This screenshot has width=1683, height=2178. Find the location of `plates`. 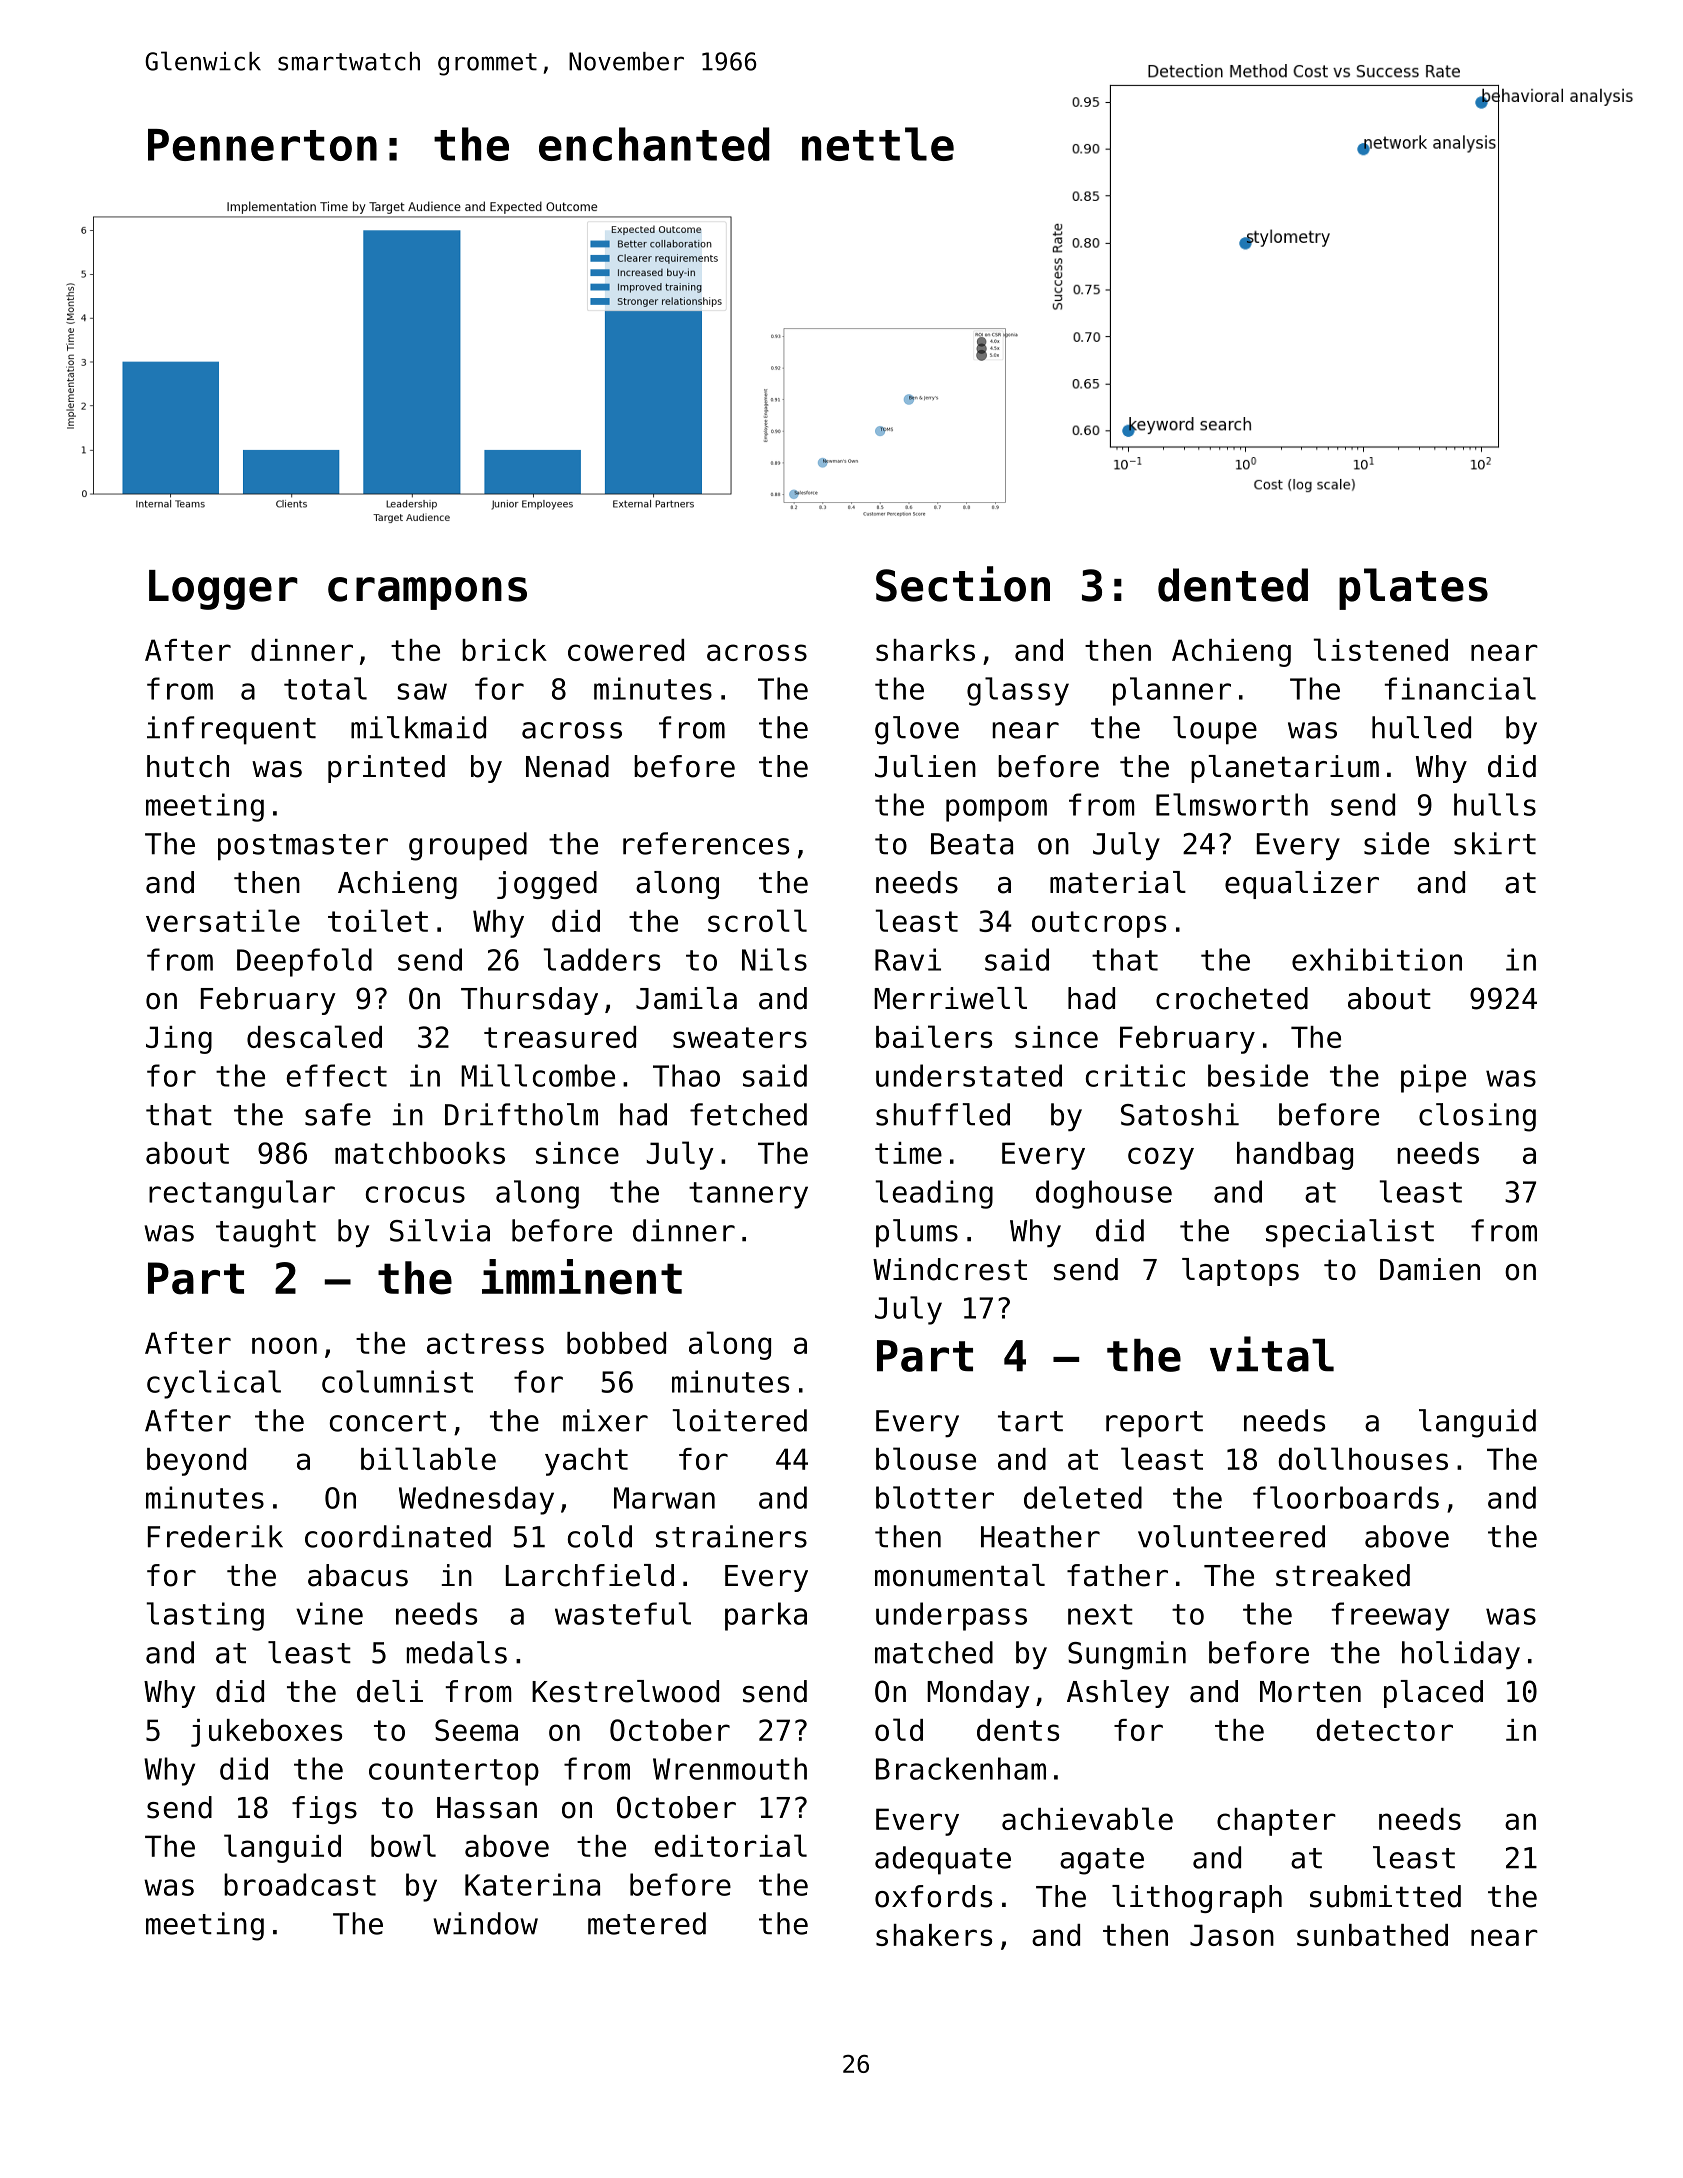

plates is located at coordinates (1413, 589).
